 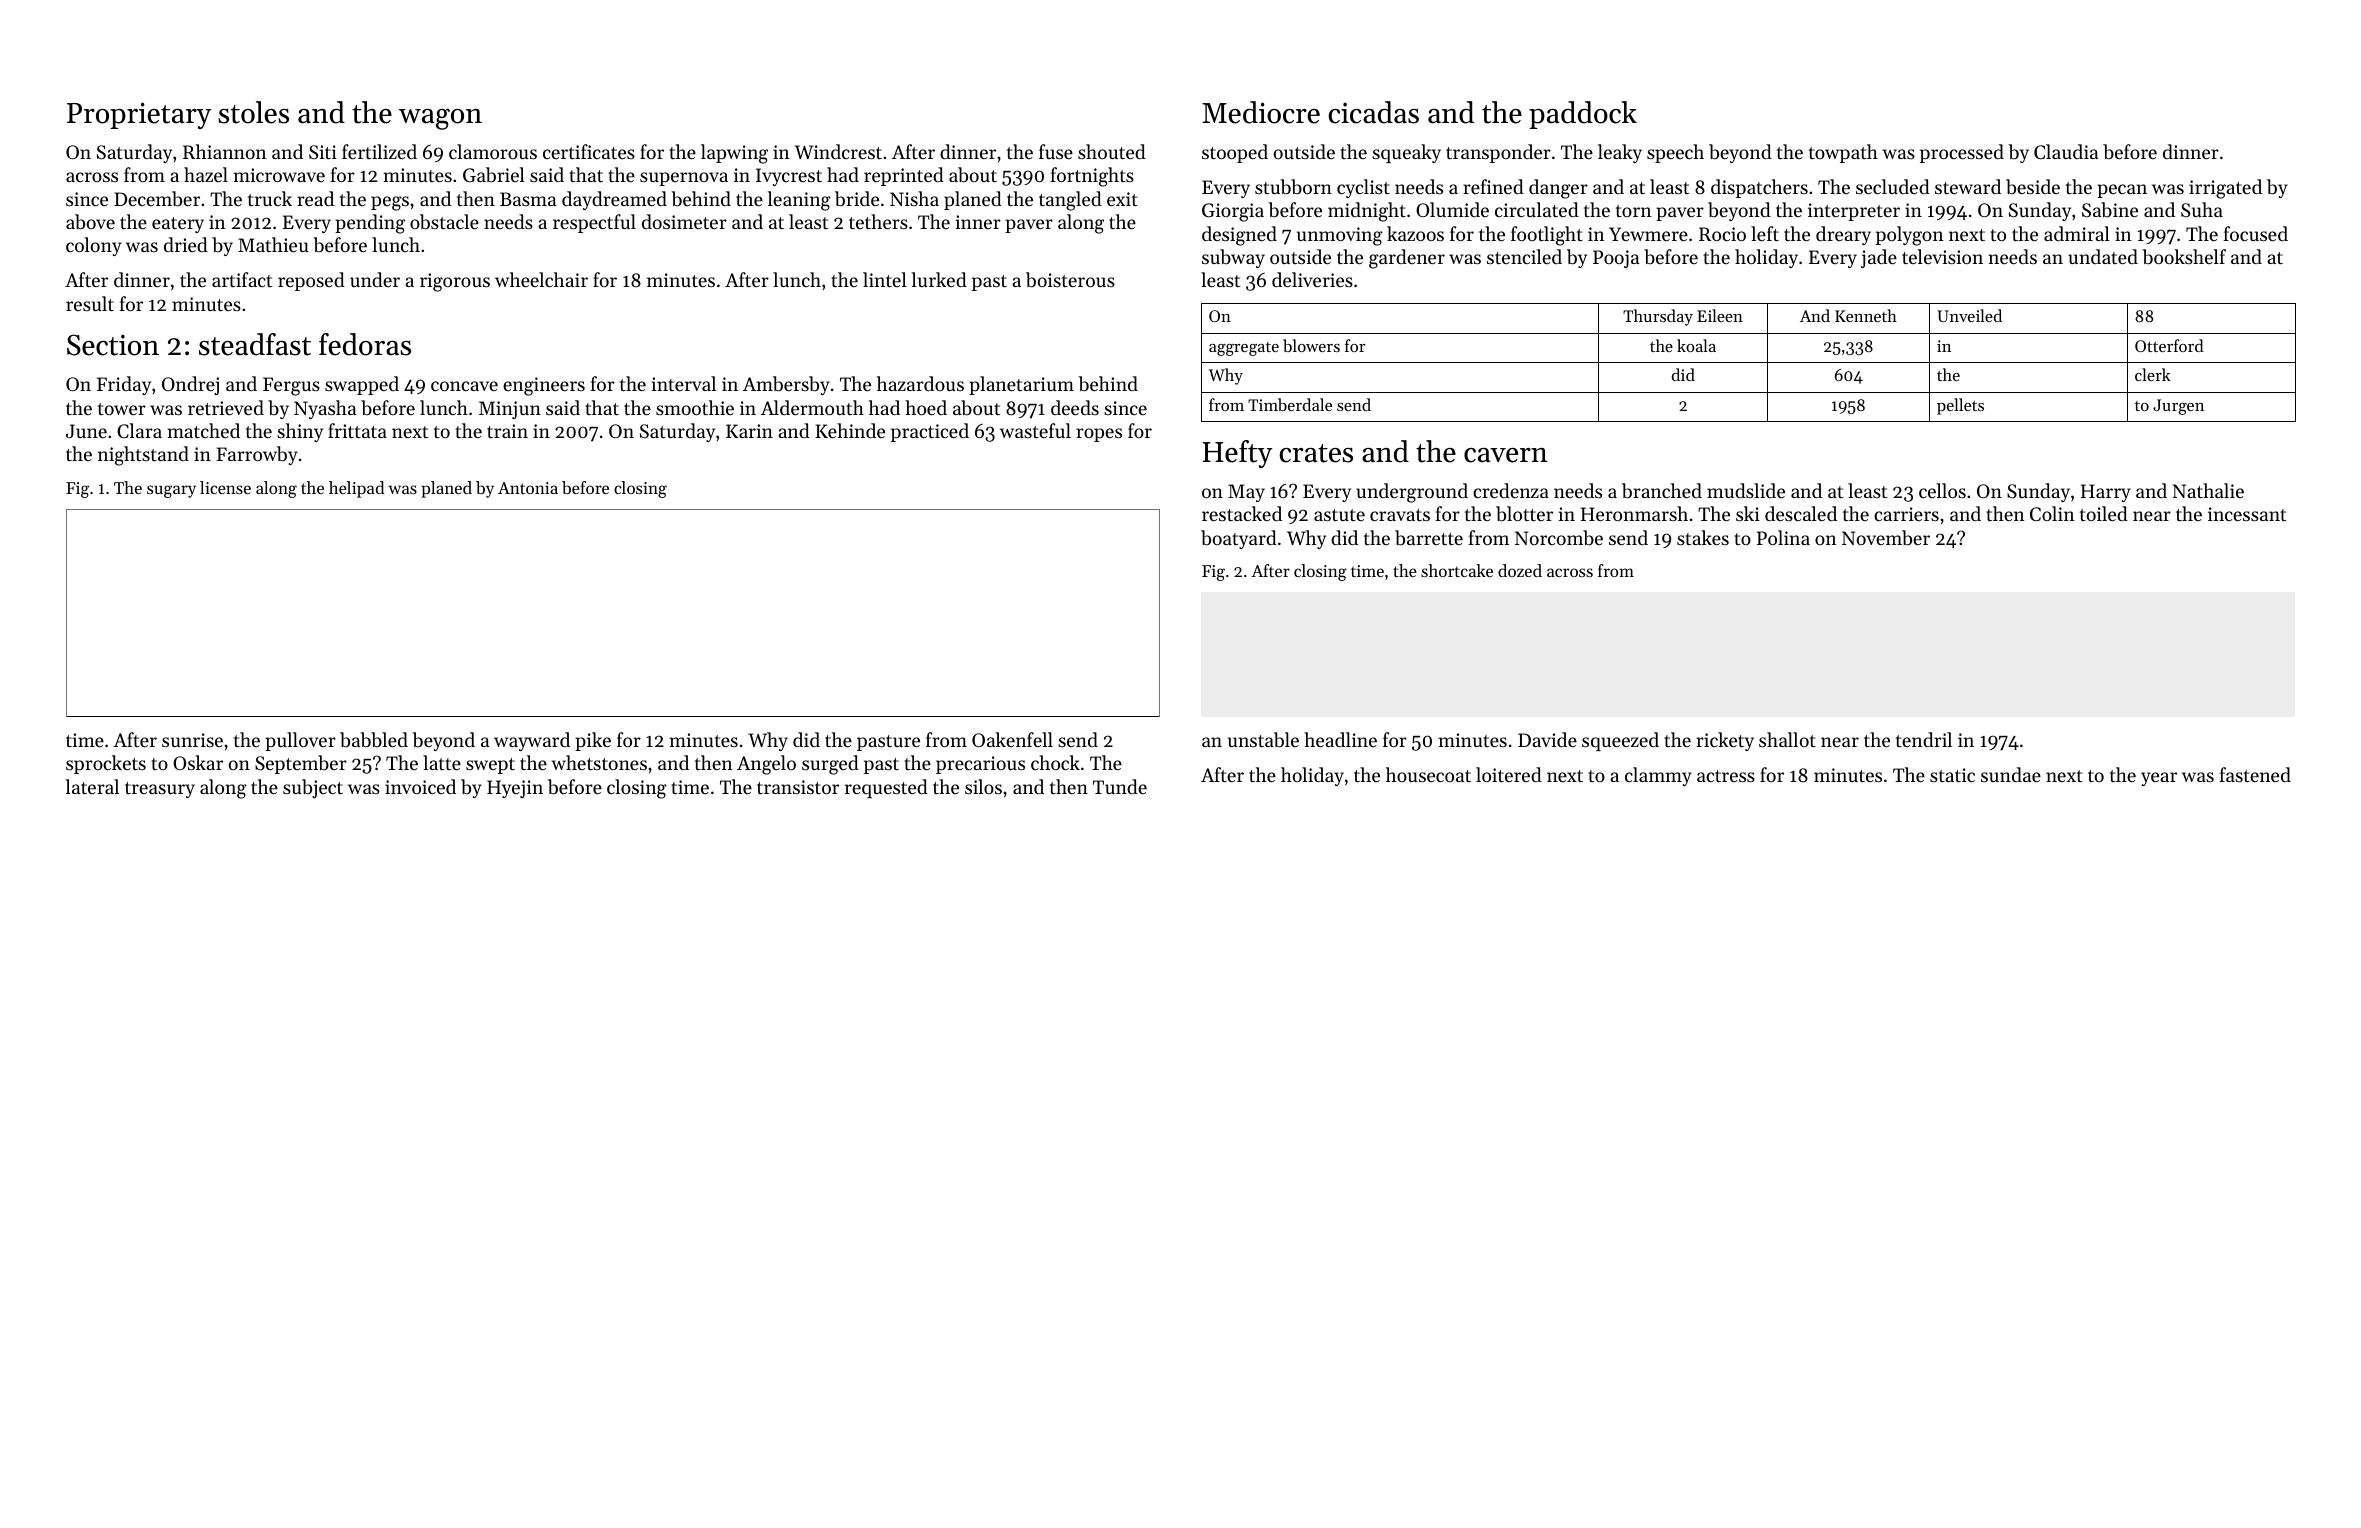 I want to click on paddock, so click(x=1583, y=115).
